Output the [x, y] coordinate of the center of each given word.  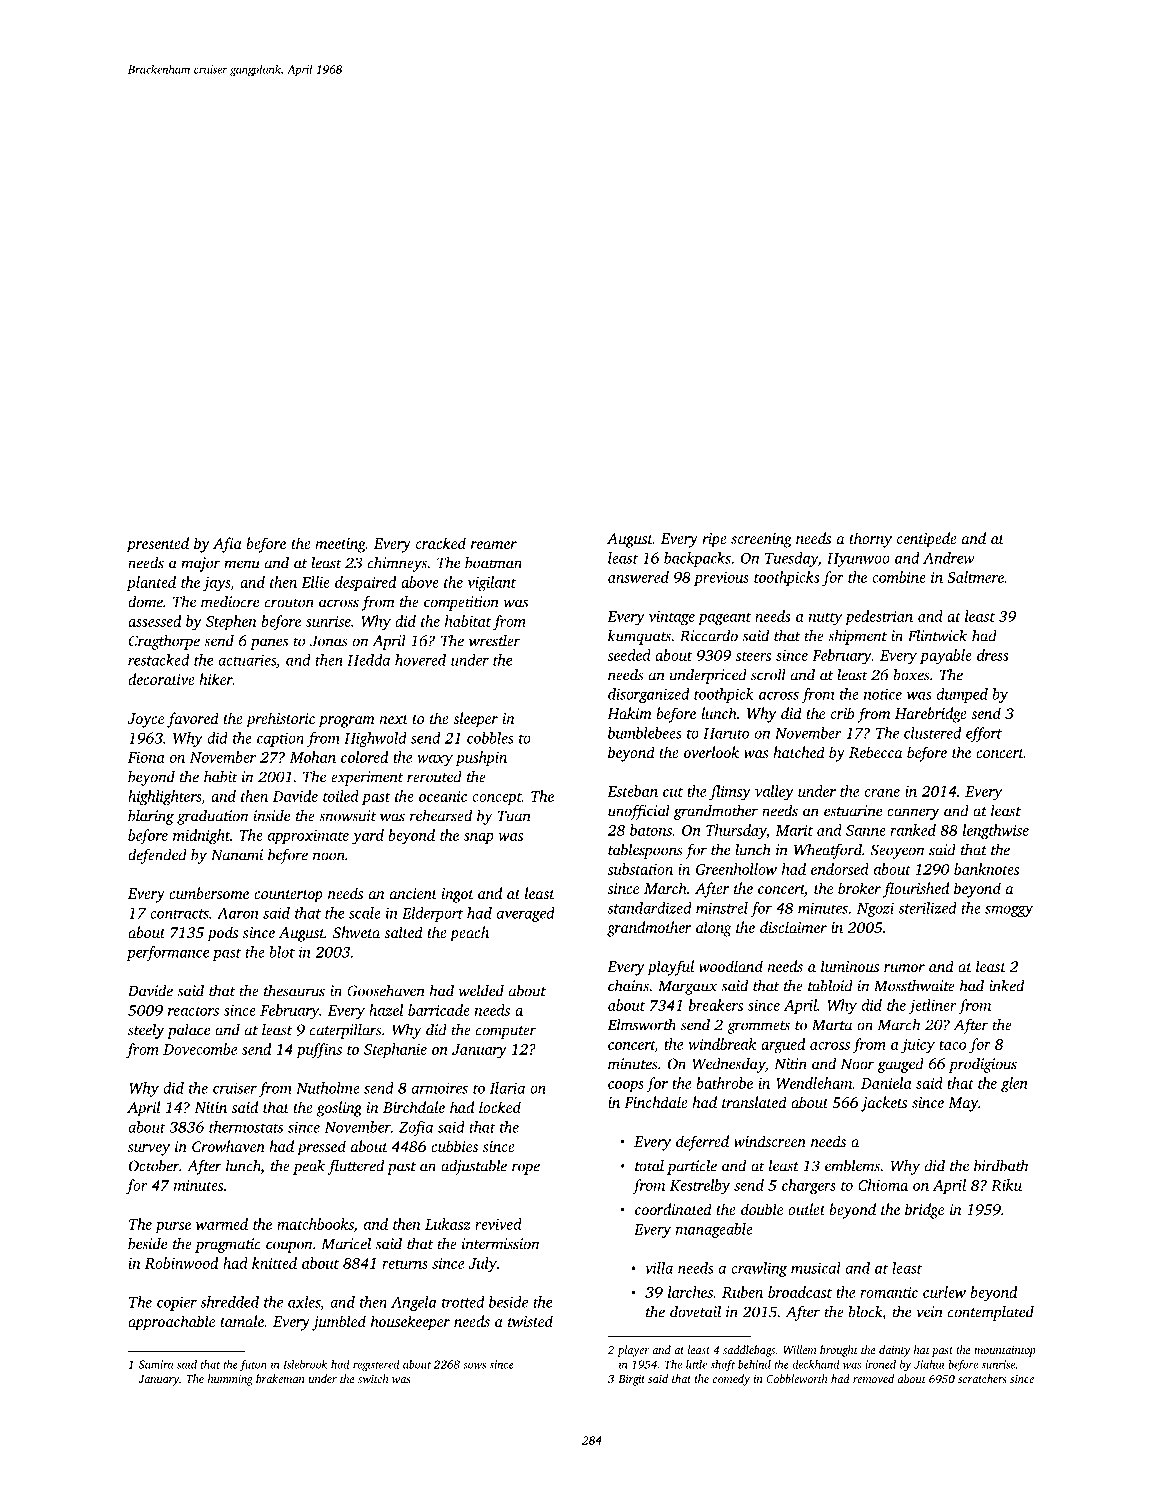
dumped [962, 695]
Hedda [368, 660]
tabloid [830, 985]
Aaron [237, 913]
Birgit [631, 1380]
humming [230, 1380]
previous [721, 579]
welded [481, 990]
